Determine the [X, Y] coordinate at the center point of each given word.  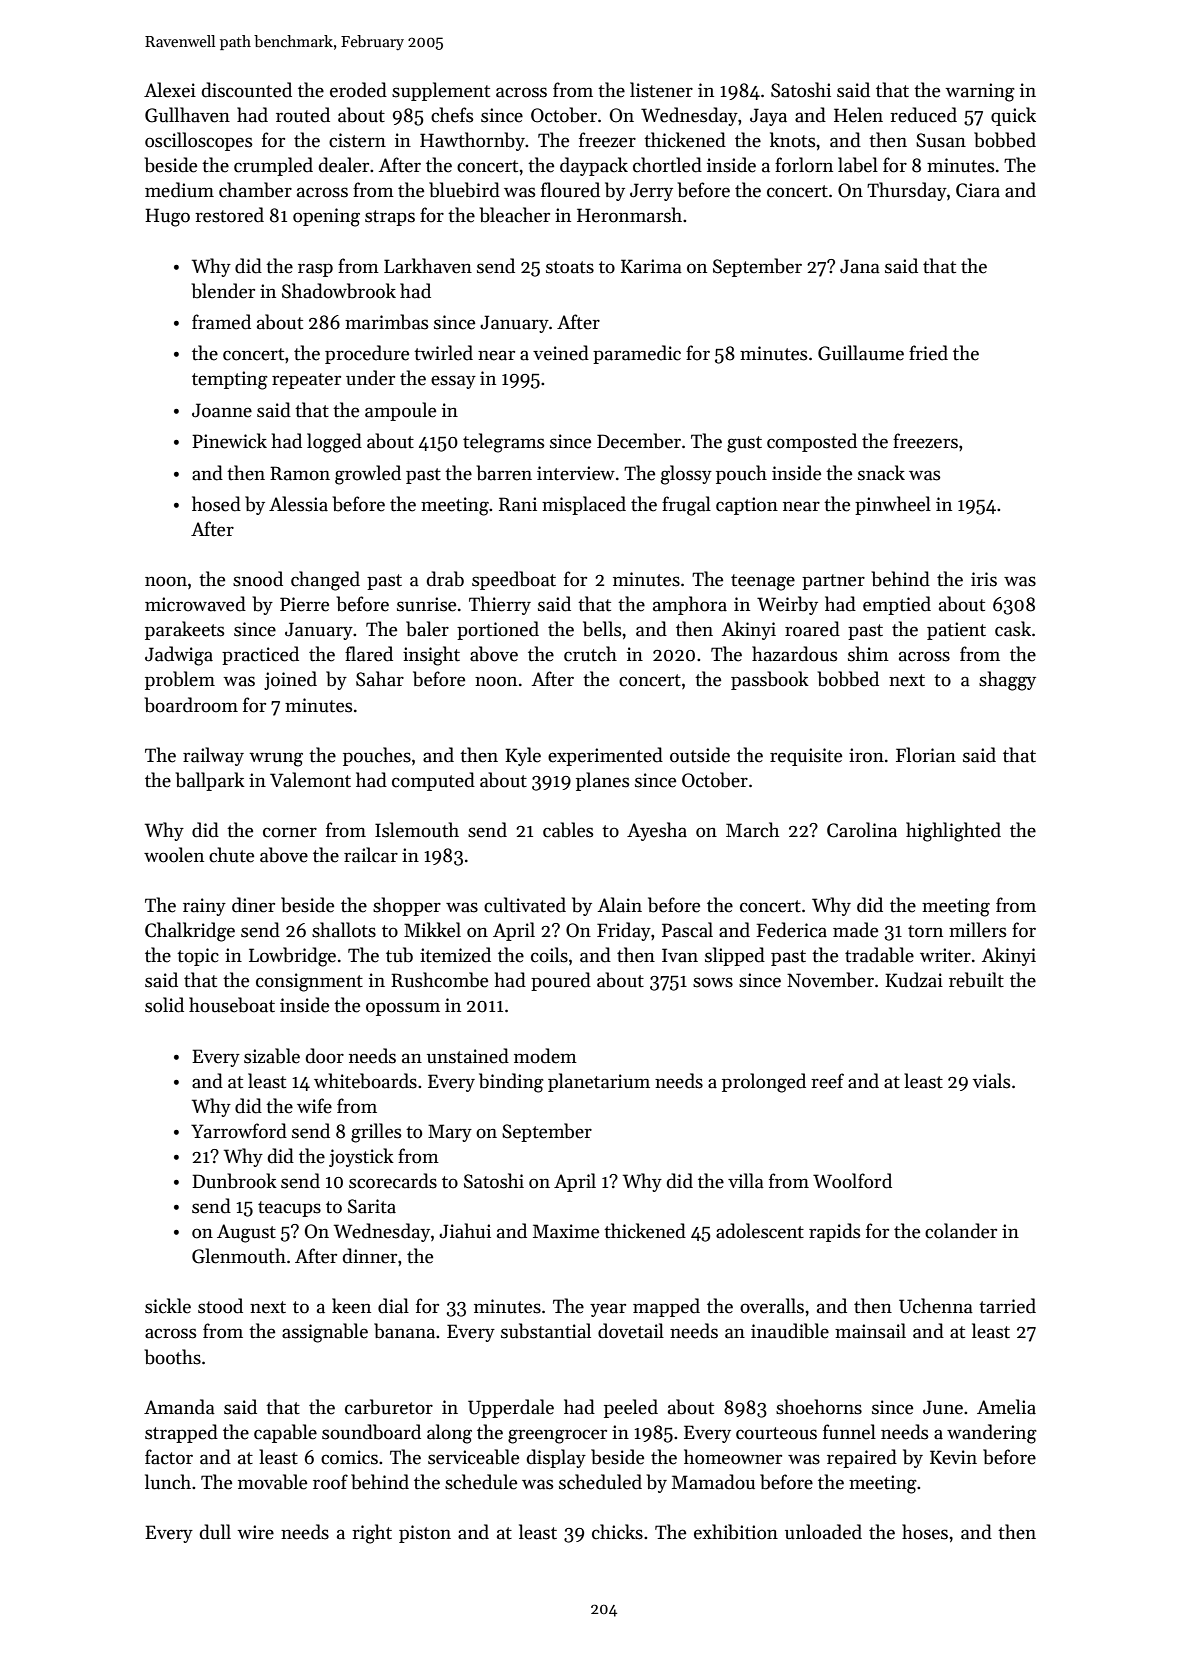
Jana [860, 266]
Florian [926, 755]
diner [253, 905]
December [639, 441]
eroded [358, 90]
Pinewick [229, 441]
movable [272, 1482]
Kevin [953, 1457]
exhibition [736, 1532]
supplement [441, 91]
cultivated [525, 905]
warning [980, 92]
